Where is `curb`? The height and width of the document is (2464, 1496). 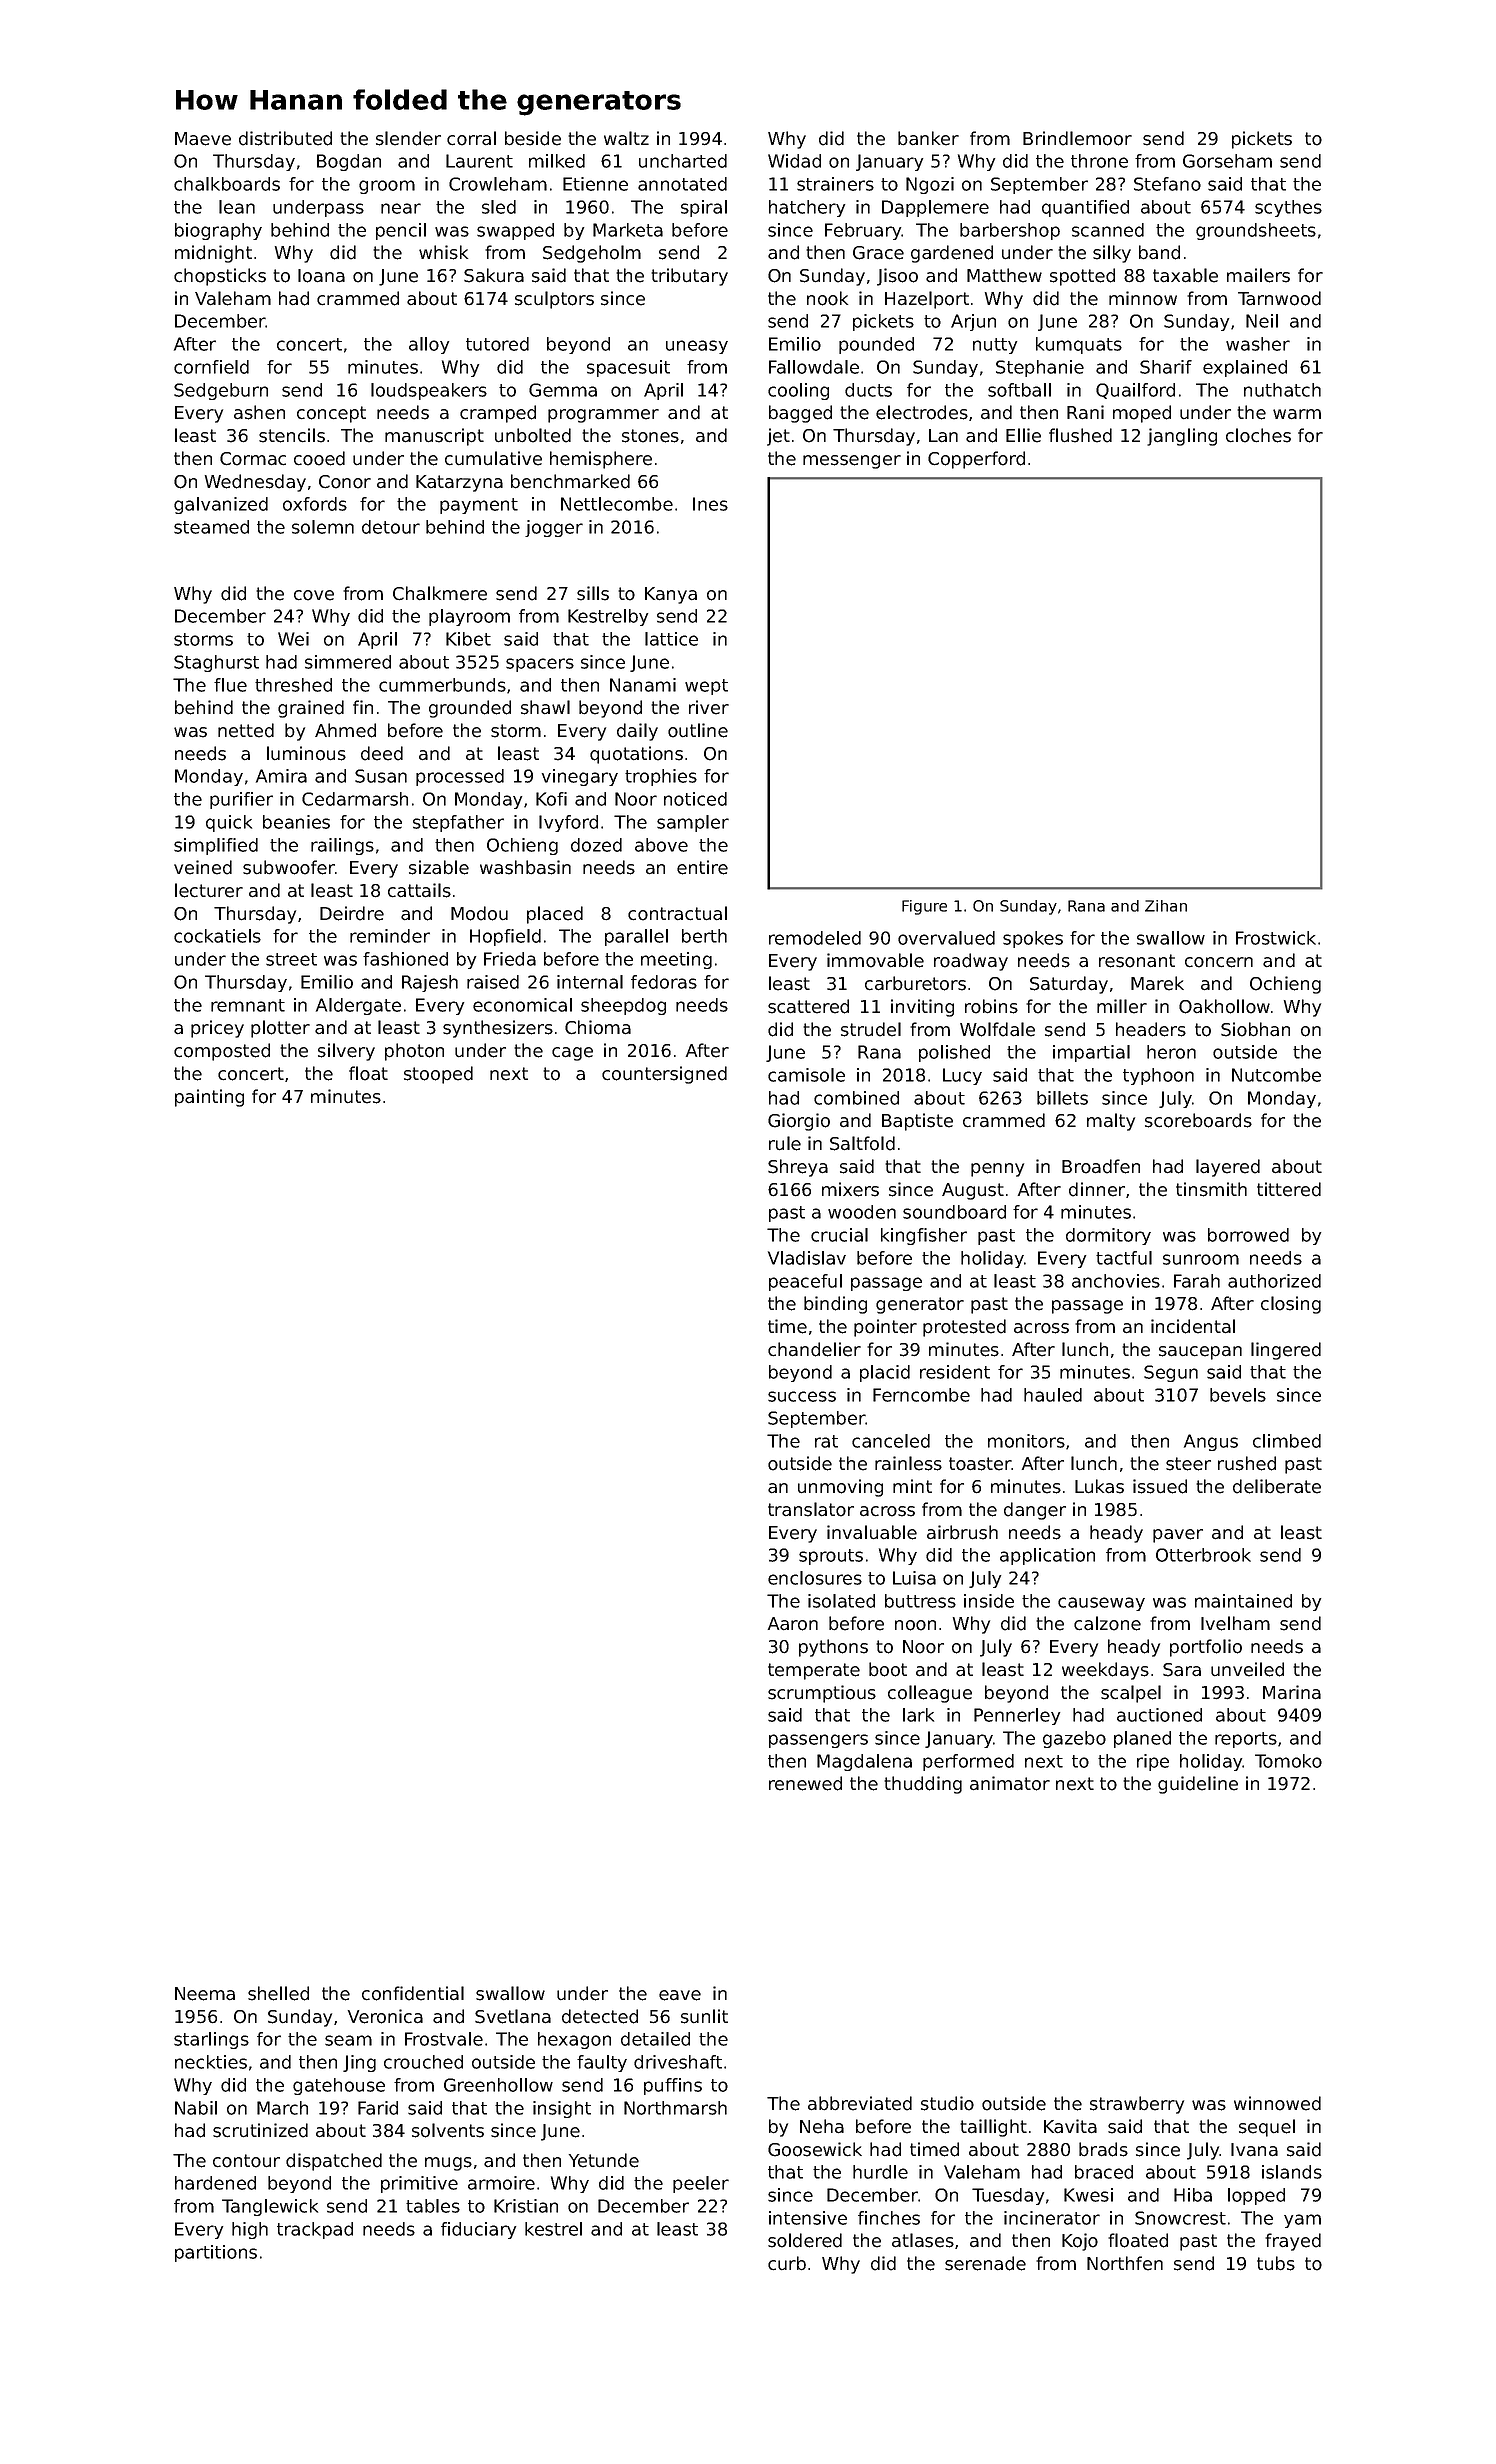 curb is located at coordinates (787, 2263).
